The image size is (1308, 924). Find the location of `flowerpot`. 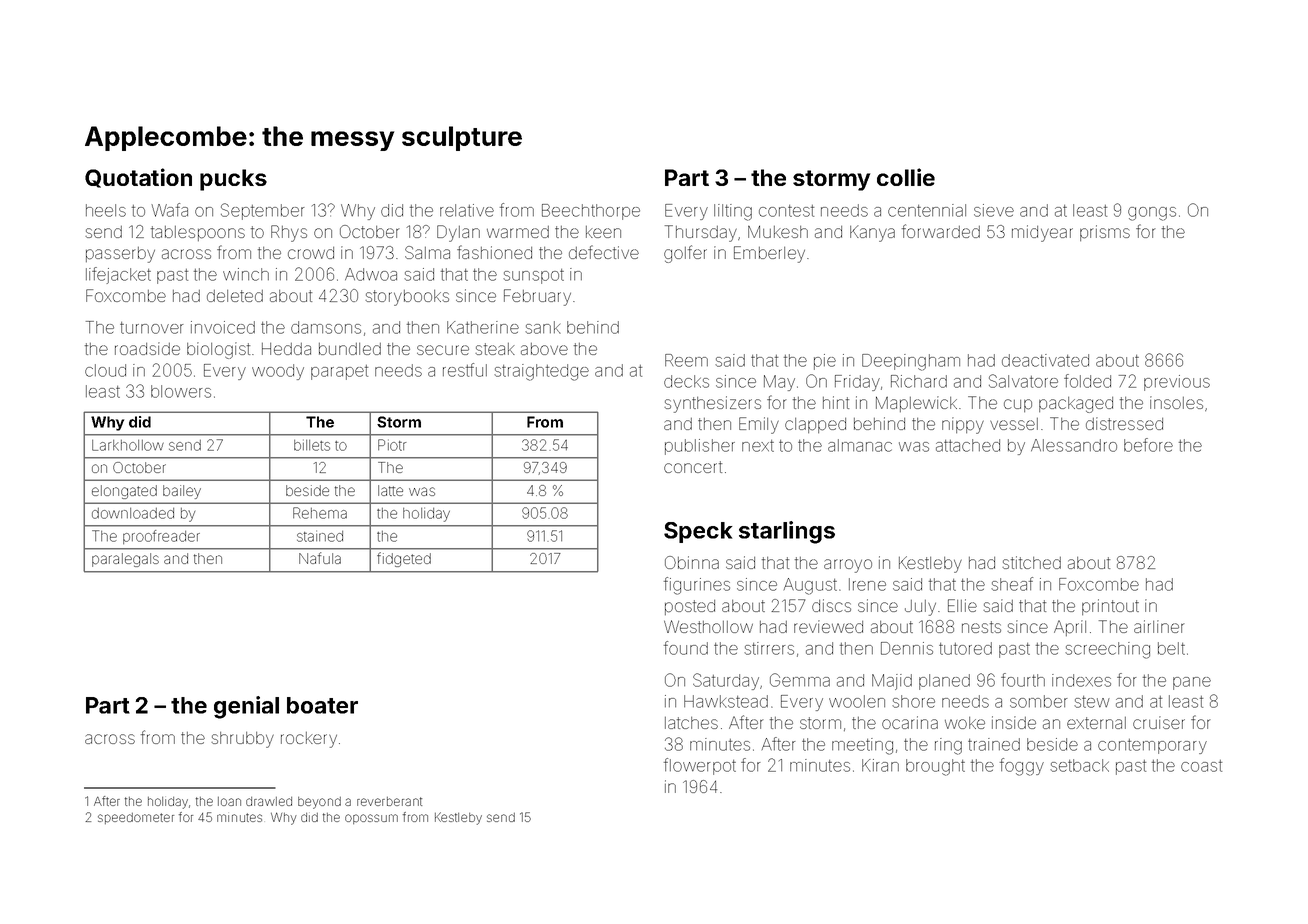

flowerpot is located at coordinates (700, 766).
